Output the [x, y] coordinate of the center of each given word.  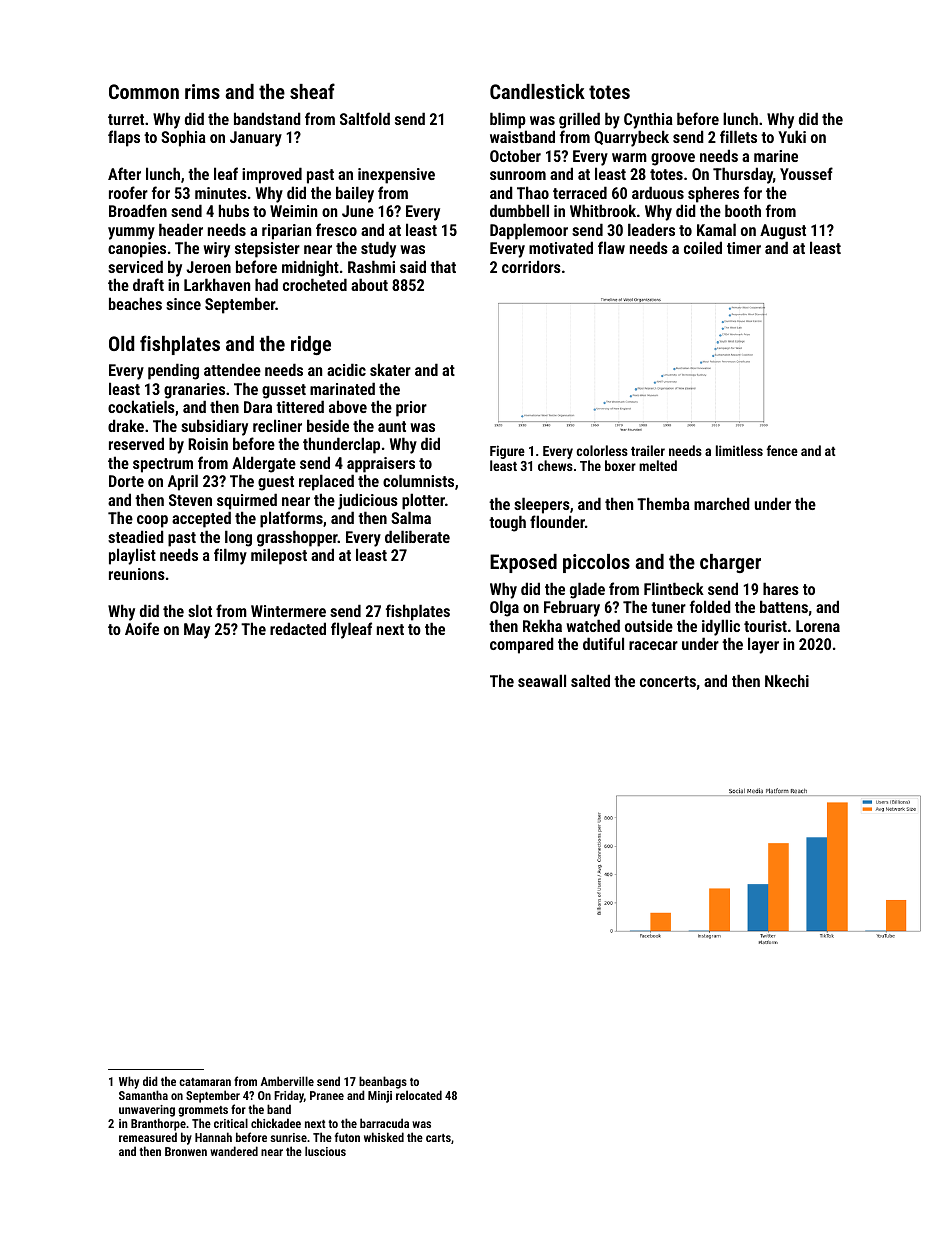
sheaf [312, 91]
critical [231, 1123]
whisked [384, 1137]
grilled [579, 120]
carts [438, 1138]
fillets [738, 136]
